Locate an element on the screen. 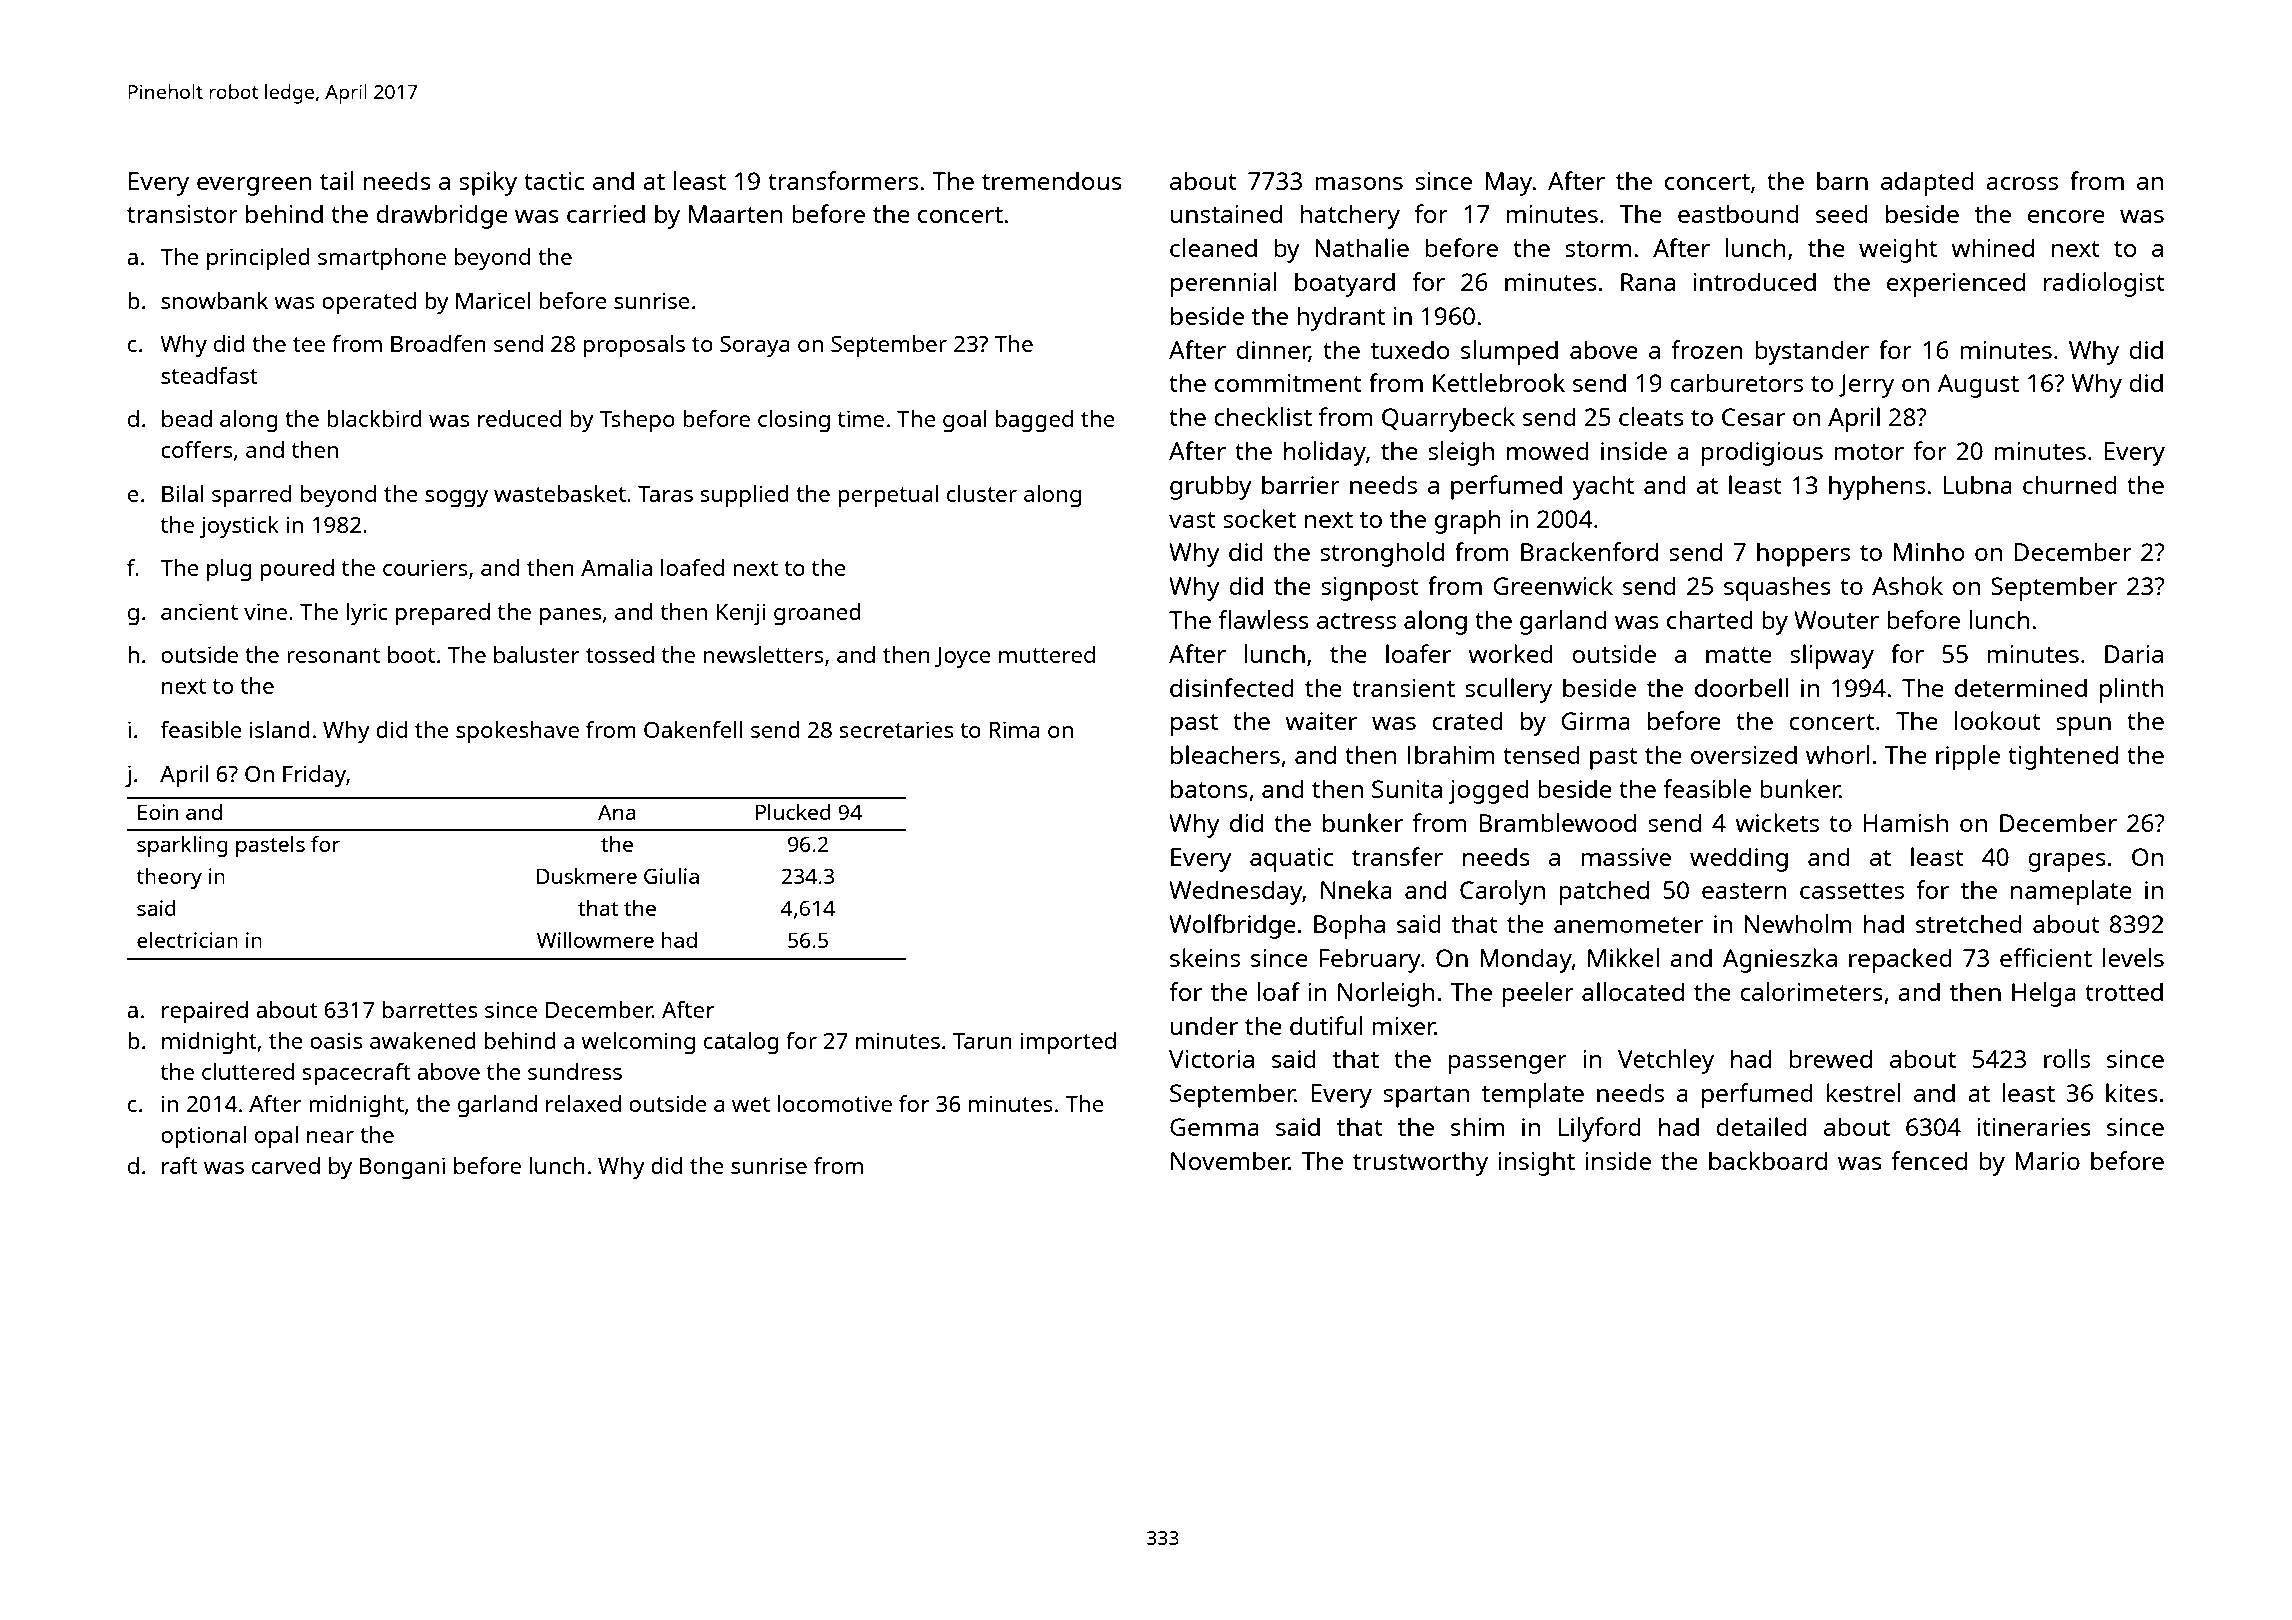 The image size is (2292, 1620). tee is located at coordinates (309, 344).
